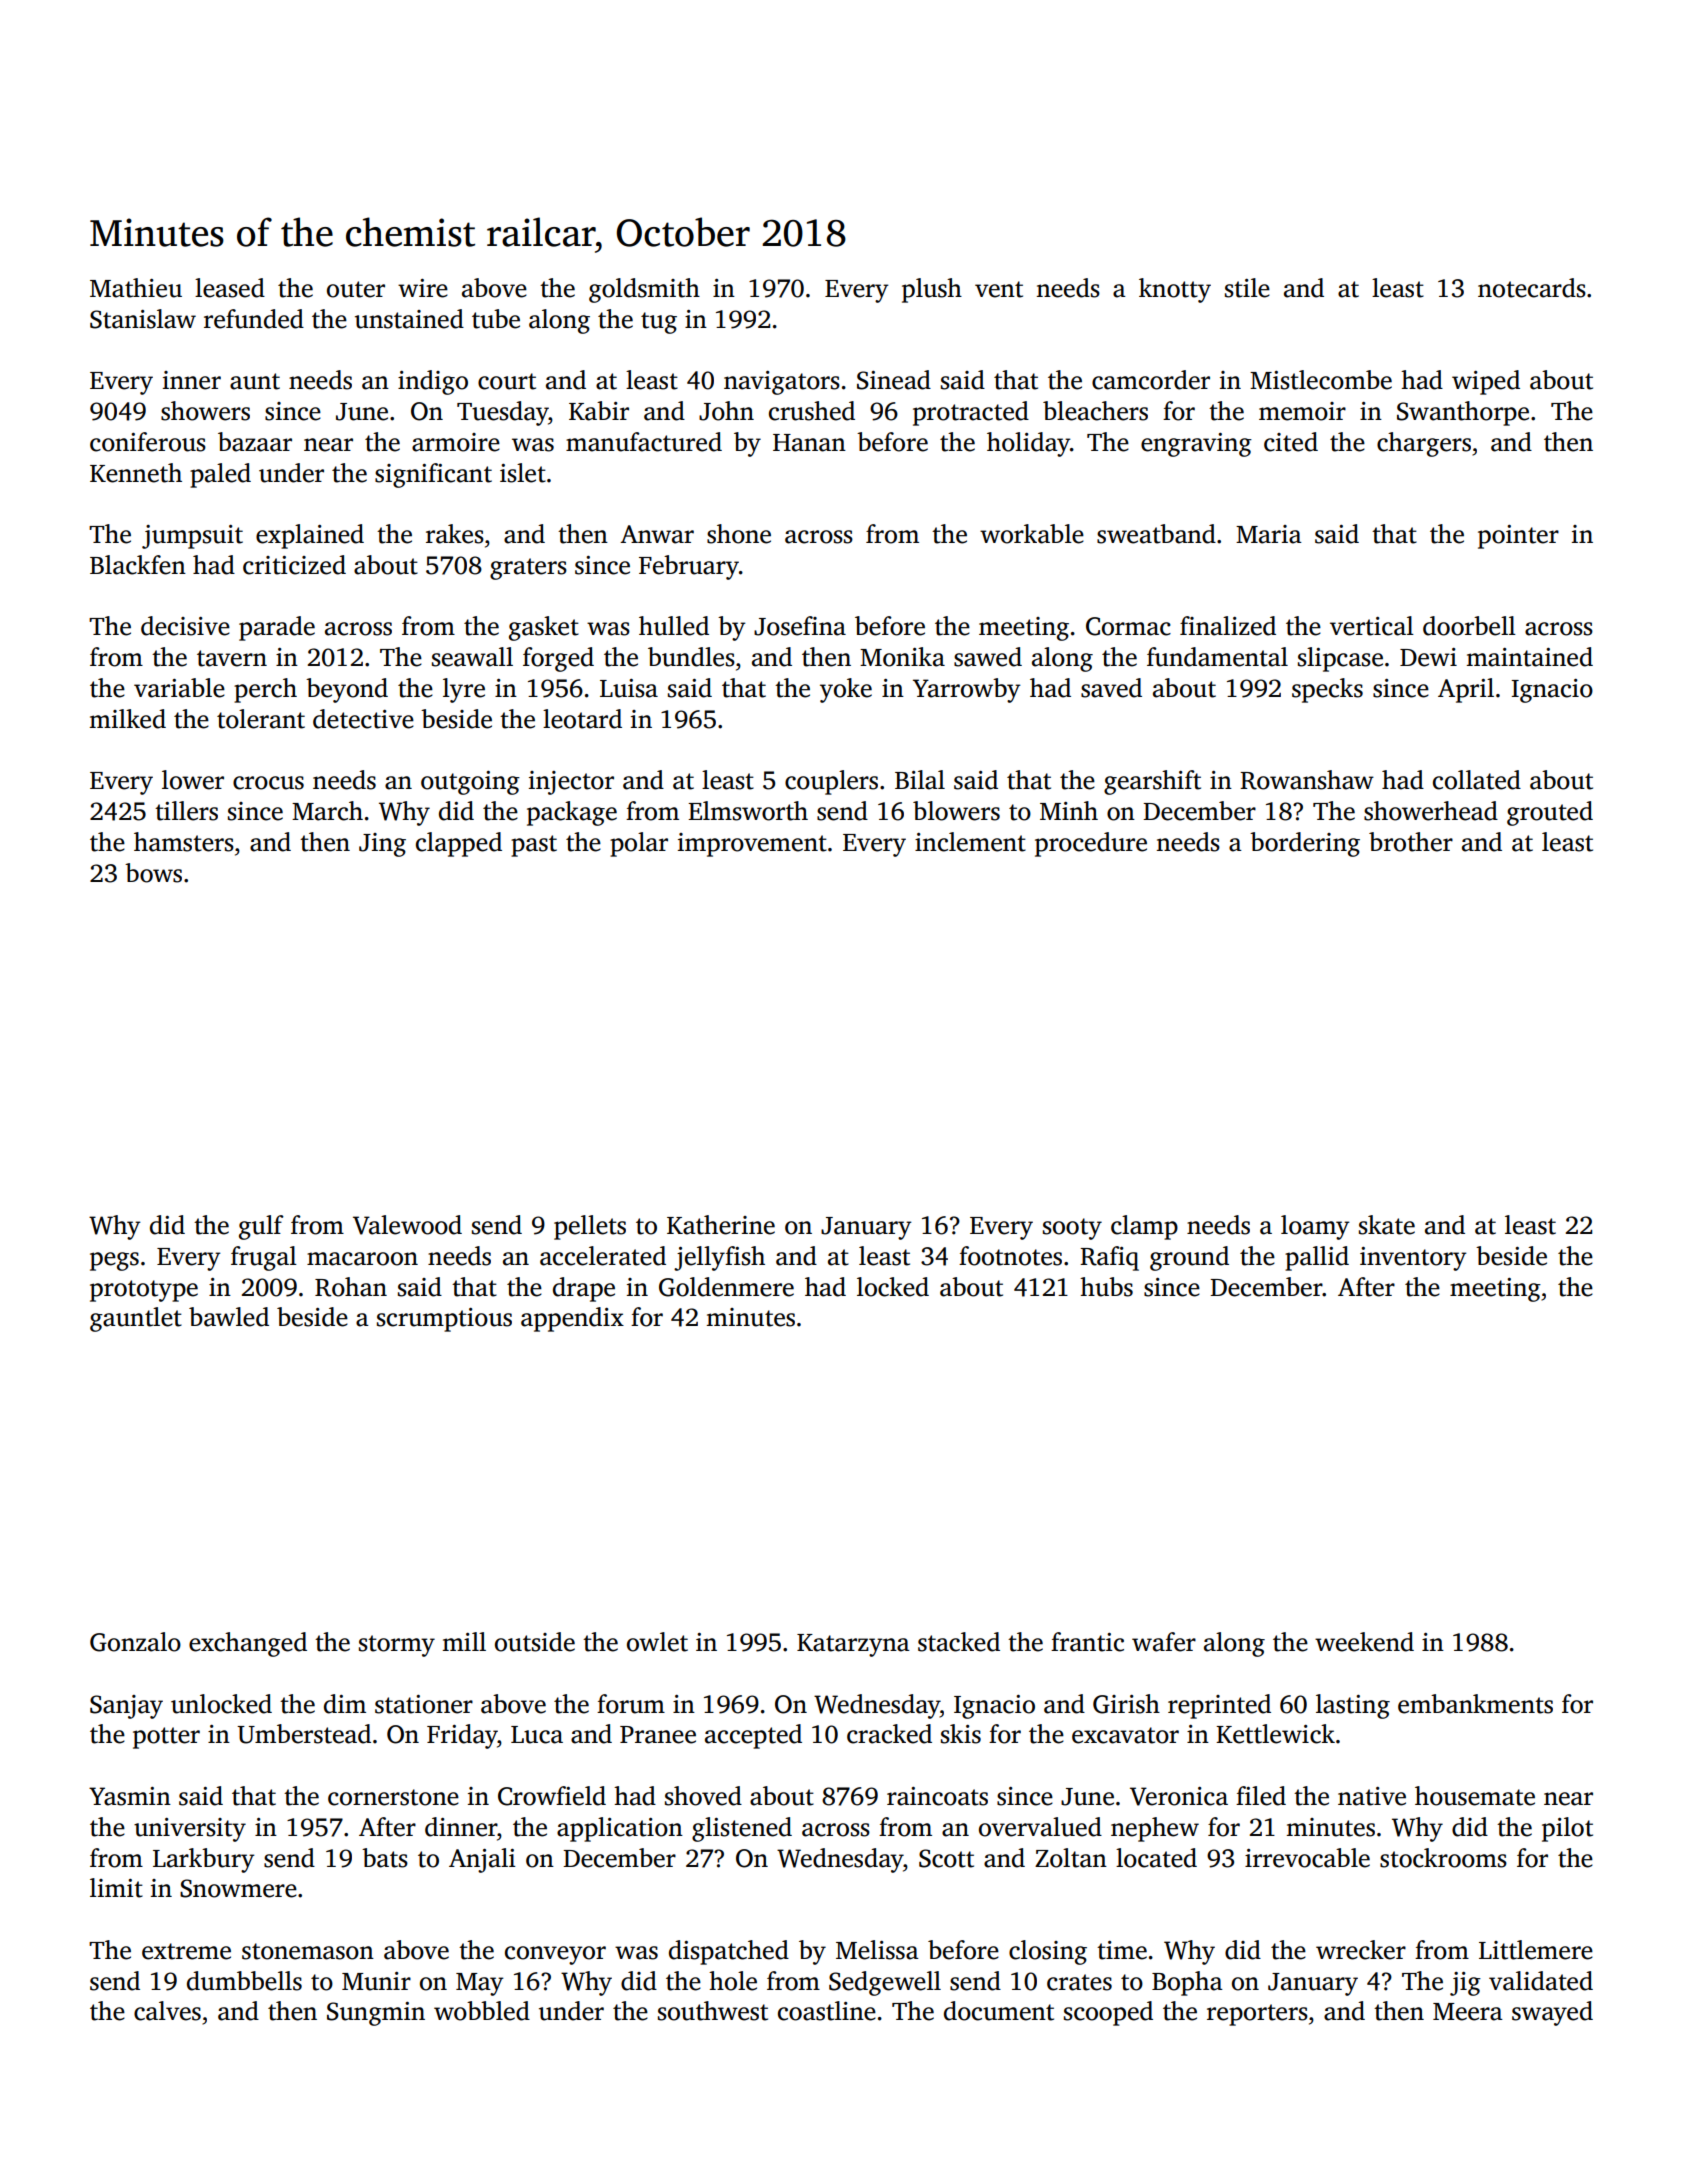 This screenshot has height=2178, width=1683. Describe the element at coordinates (1411, 842) in the screenshot. I see `brother` at that location.
